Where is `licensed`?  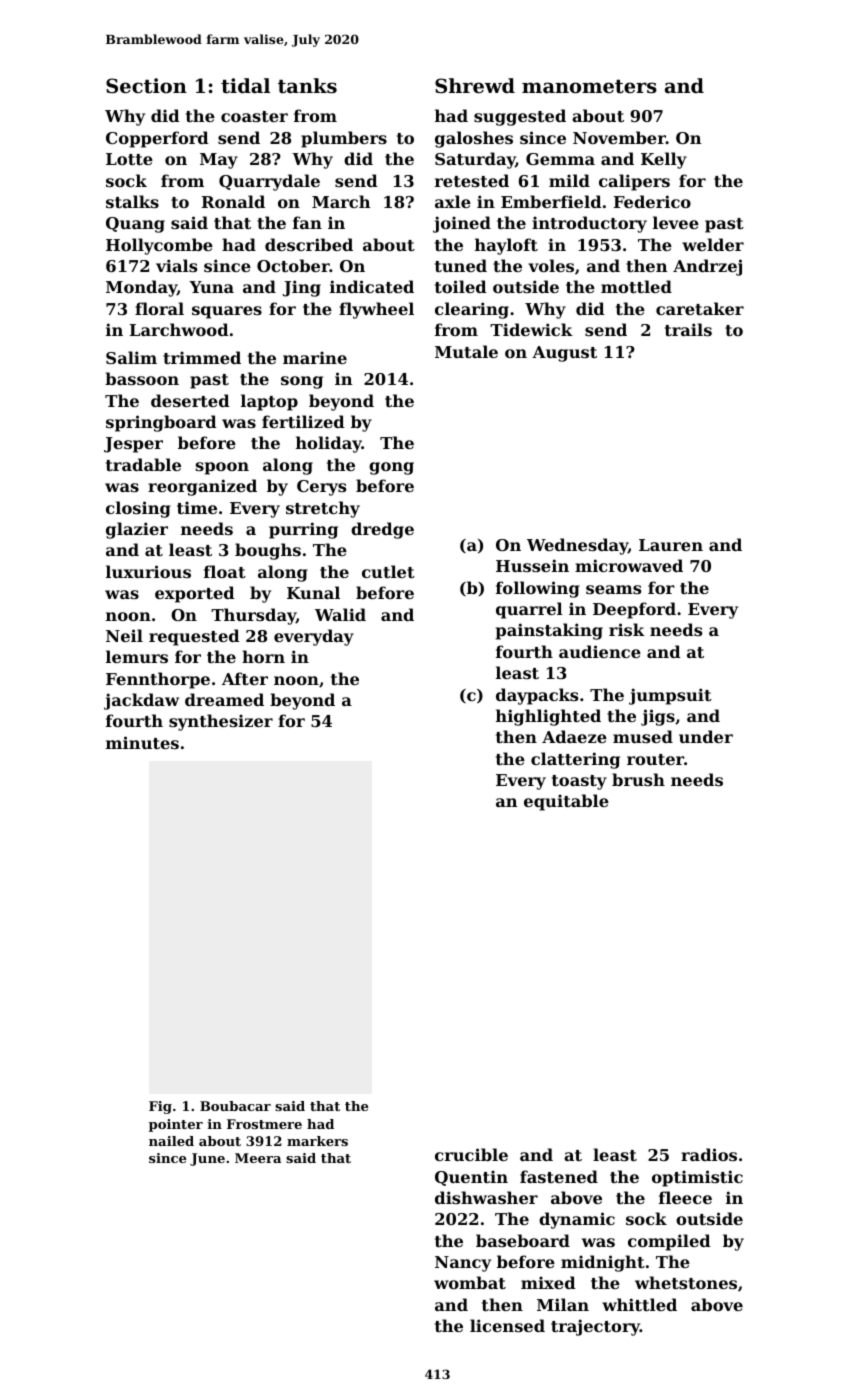
licensed is located at coordinates (507, 1325).
